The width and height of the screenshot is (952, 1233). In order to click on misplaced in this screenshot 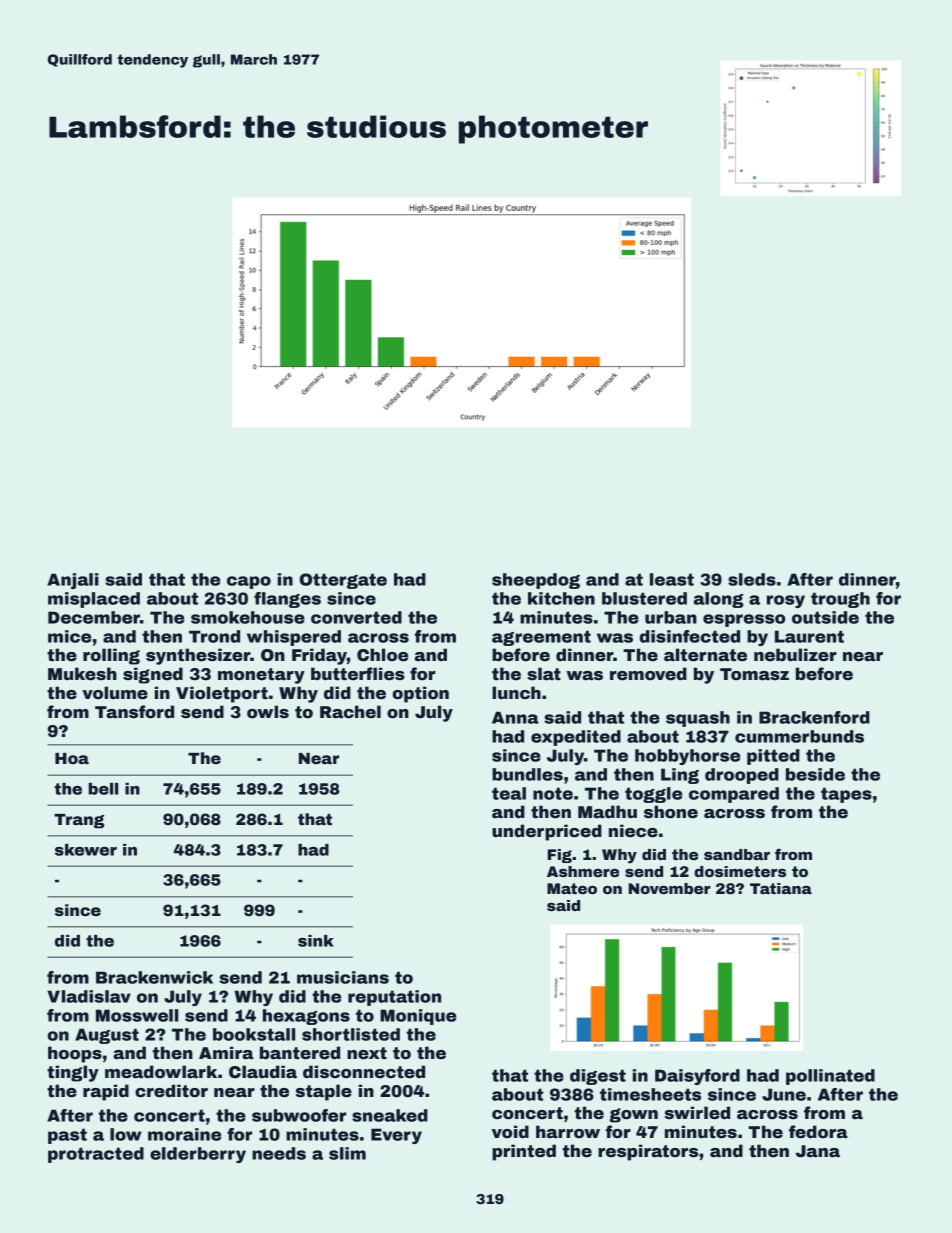, I will do `click(94, 600)`.
